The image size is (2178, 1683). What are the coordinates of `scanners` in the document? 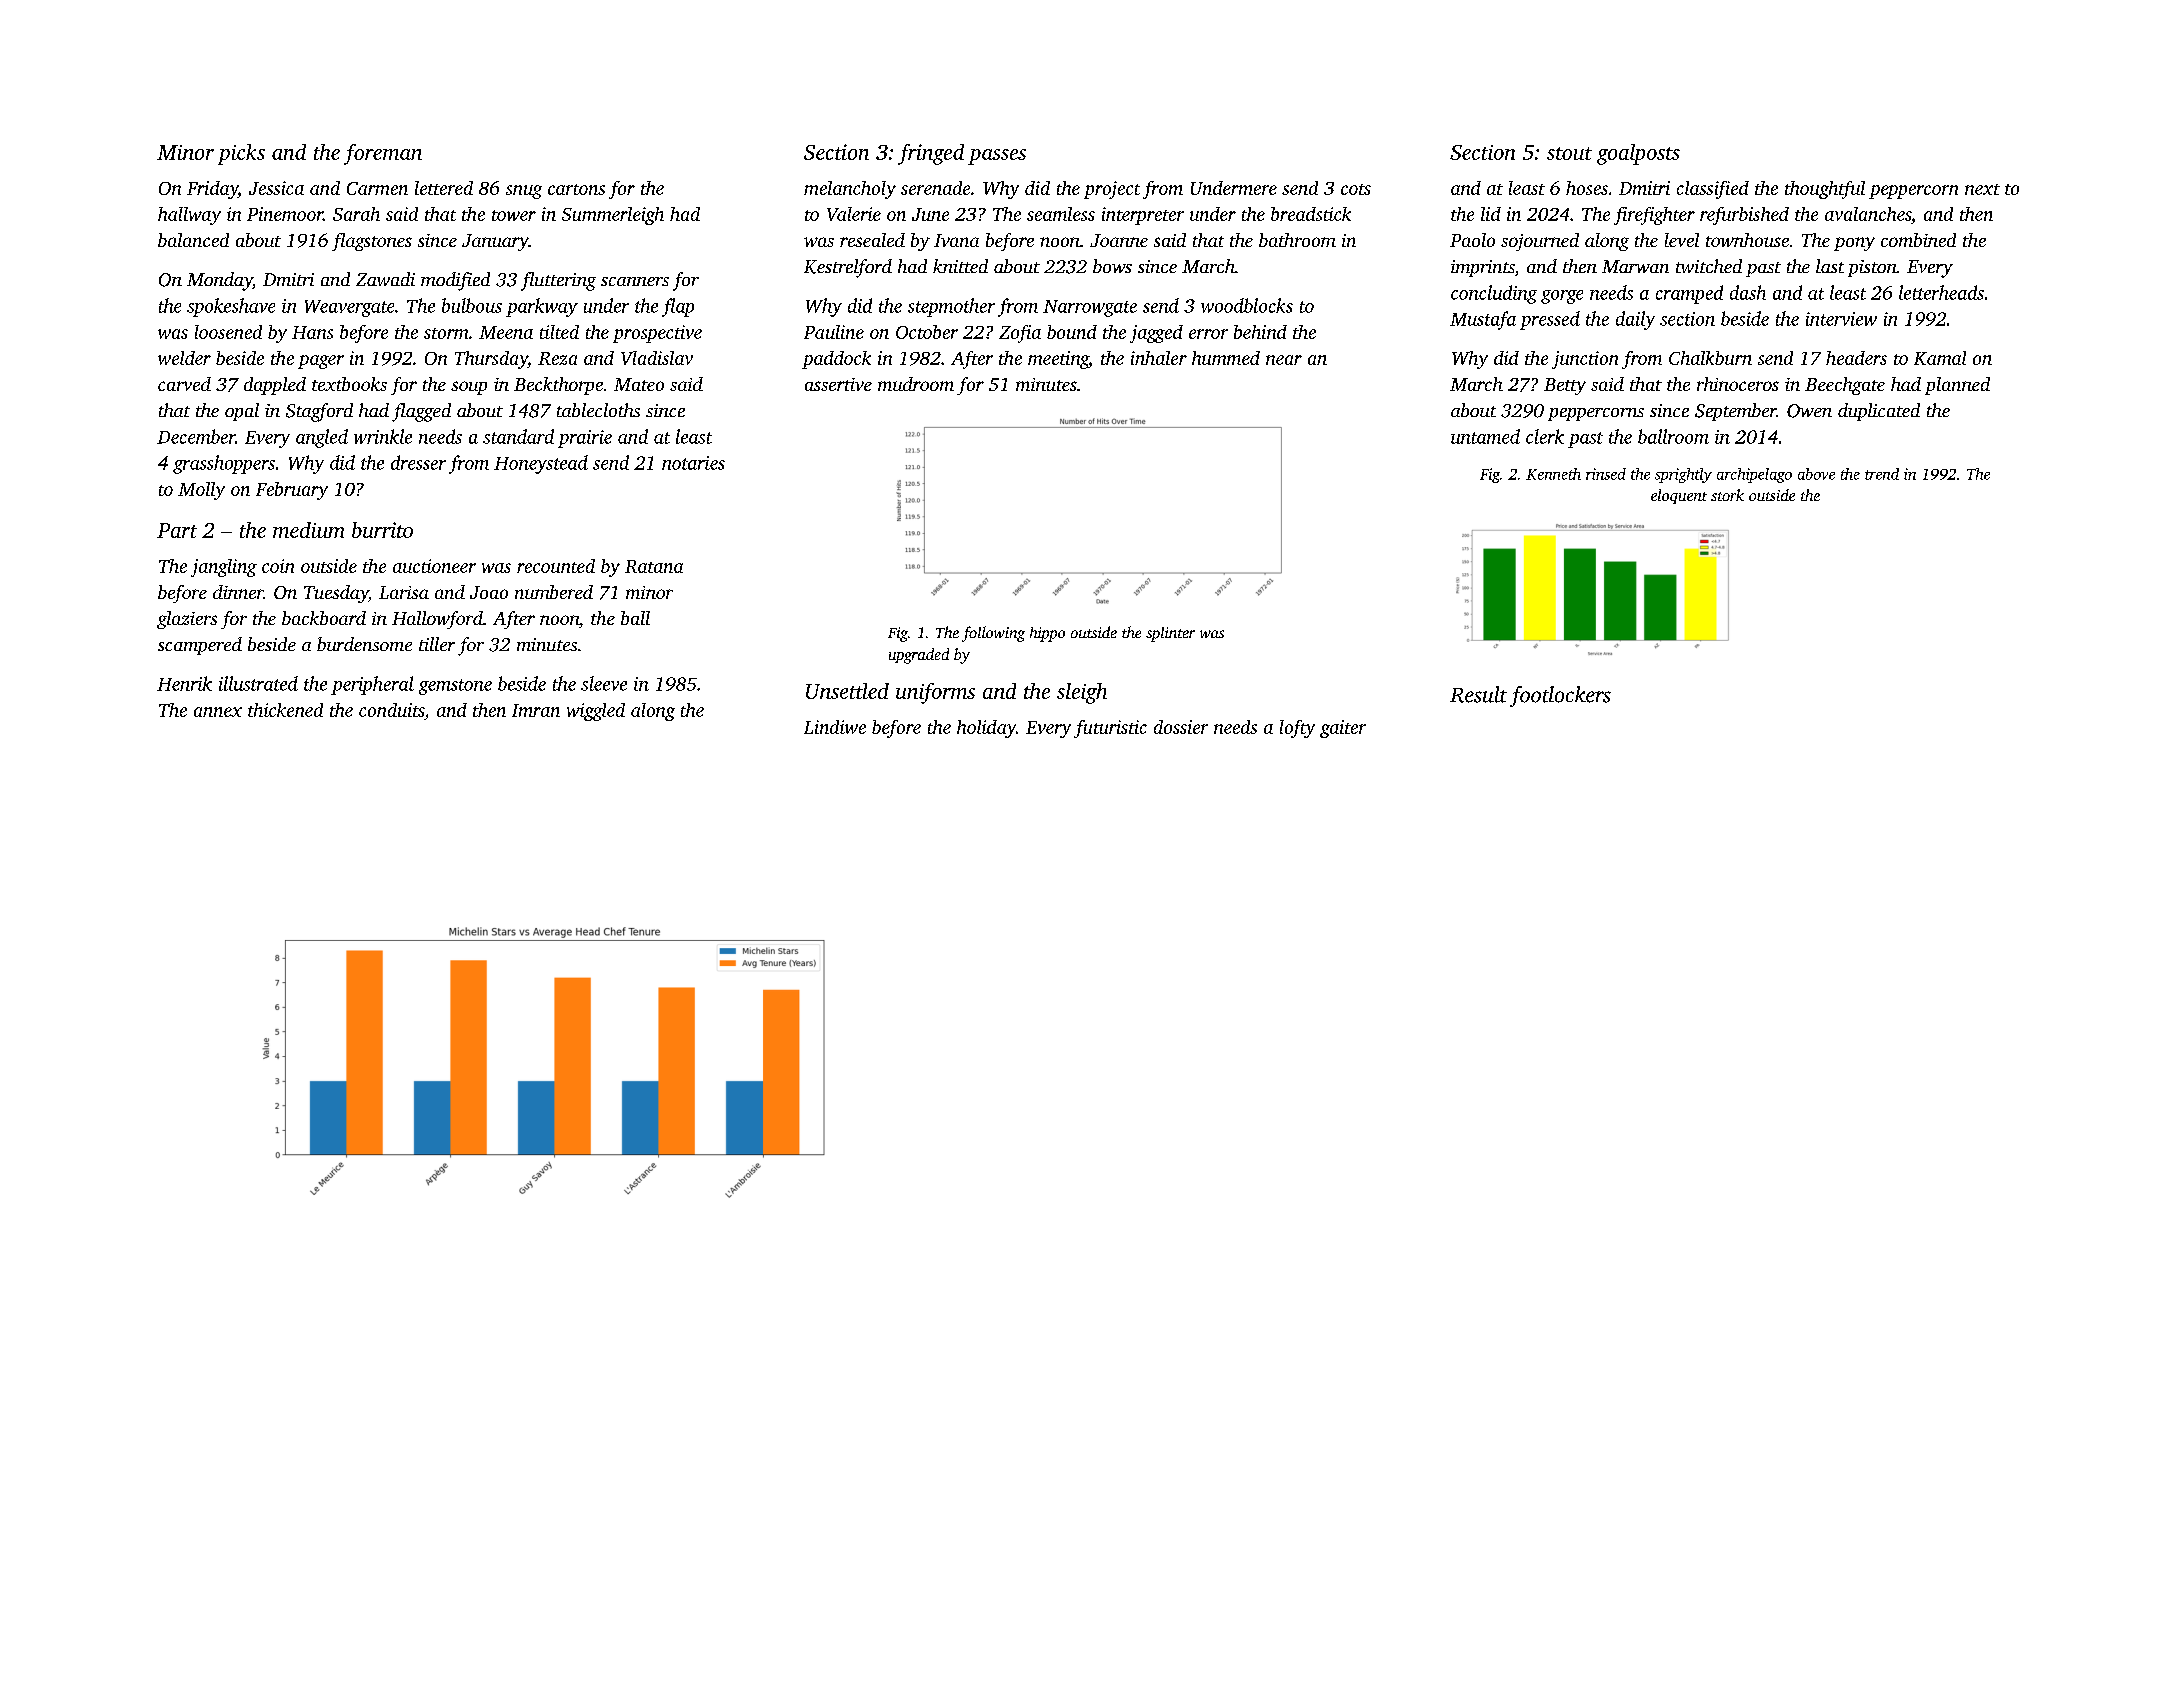 It's located at (635, 281).
